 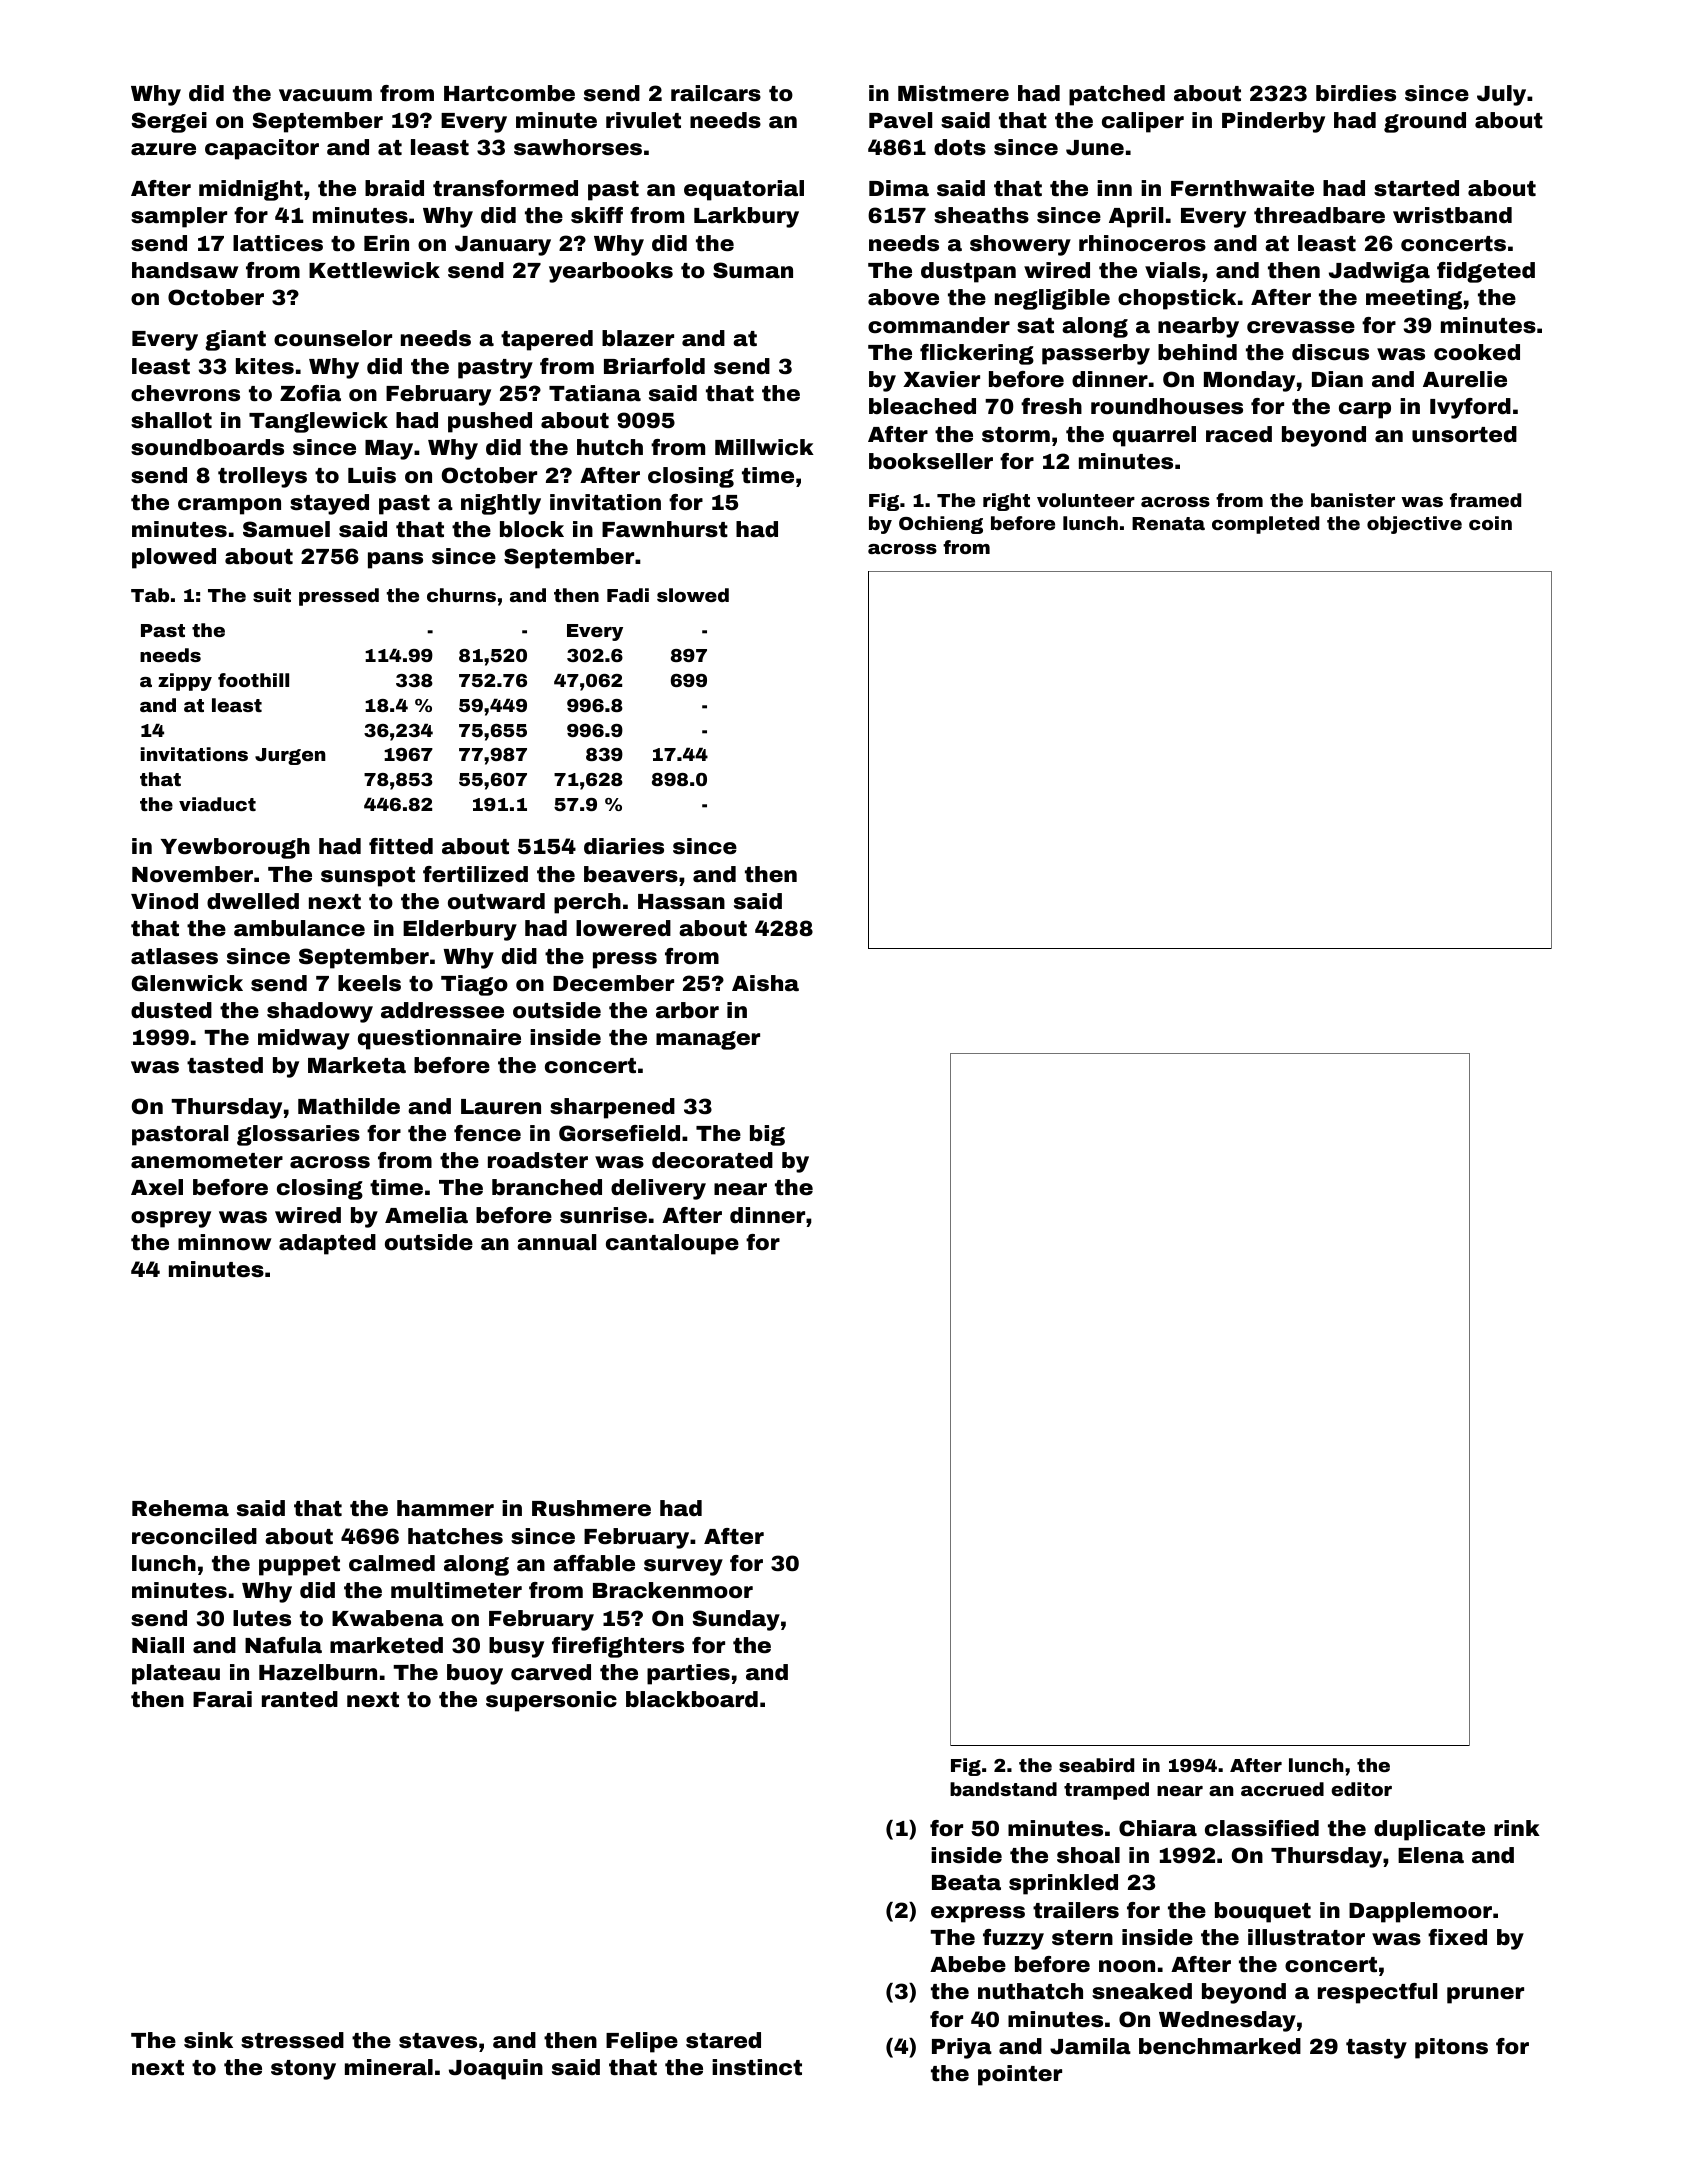 What do you see at coordinates (1356, 93) in the document?
I see `birdies` at bounding box center [1356, 93].
